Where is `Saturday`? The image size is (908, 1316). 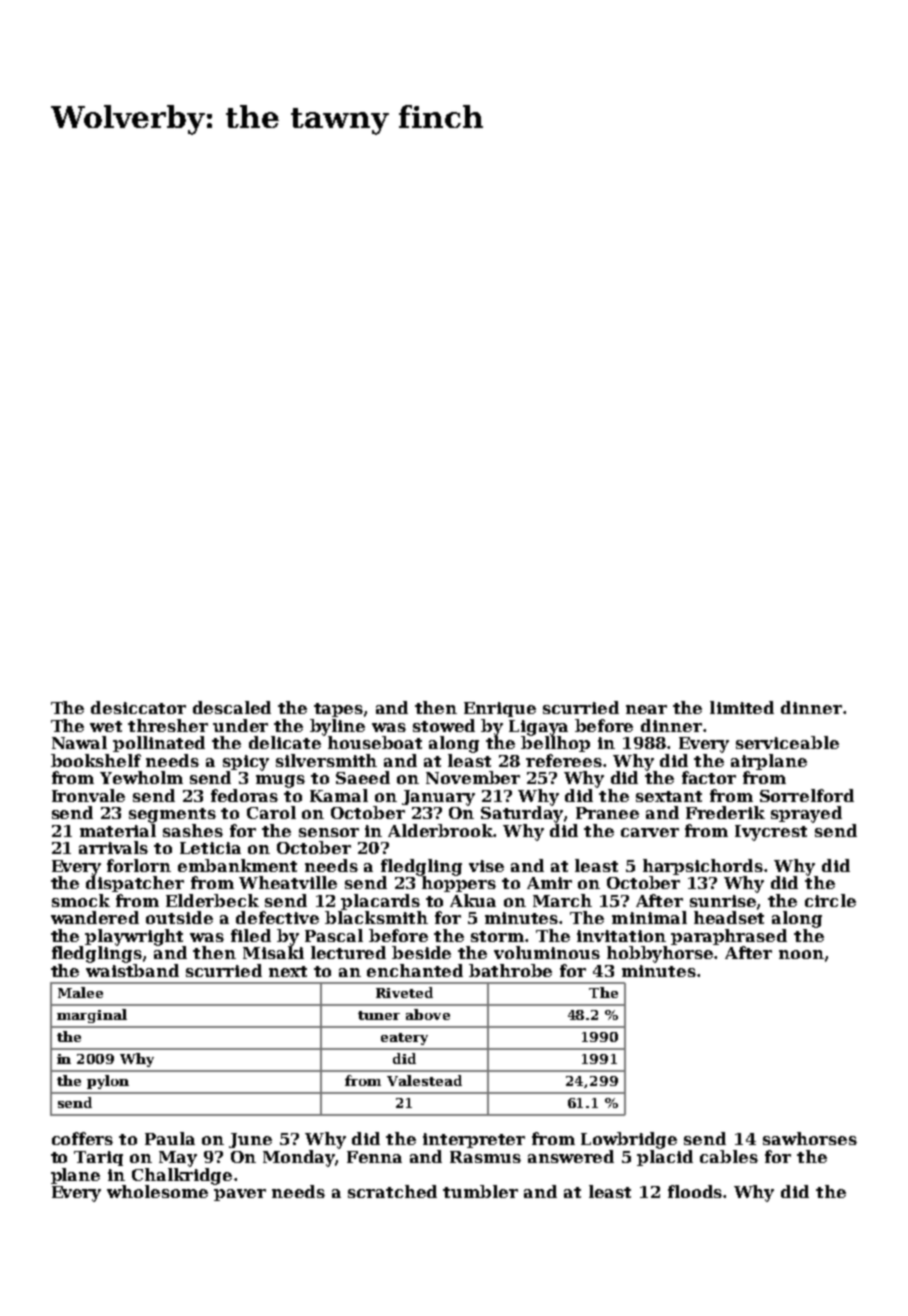
Saturday is located at coordinates (522, 814).
